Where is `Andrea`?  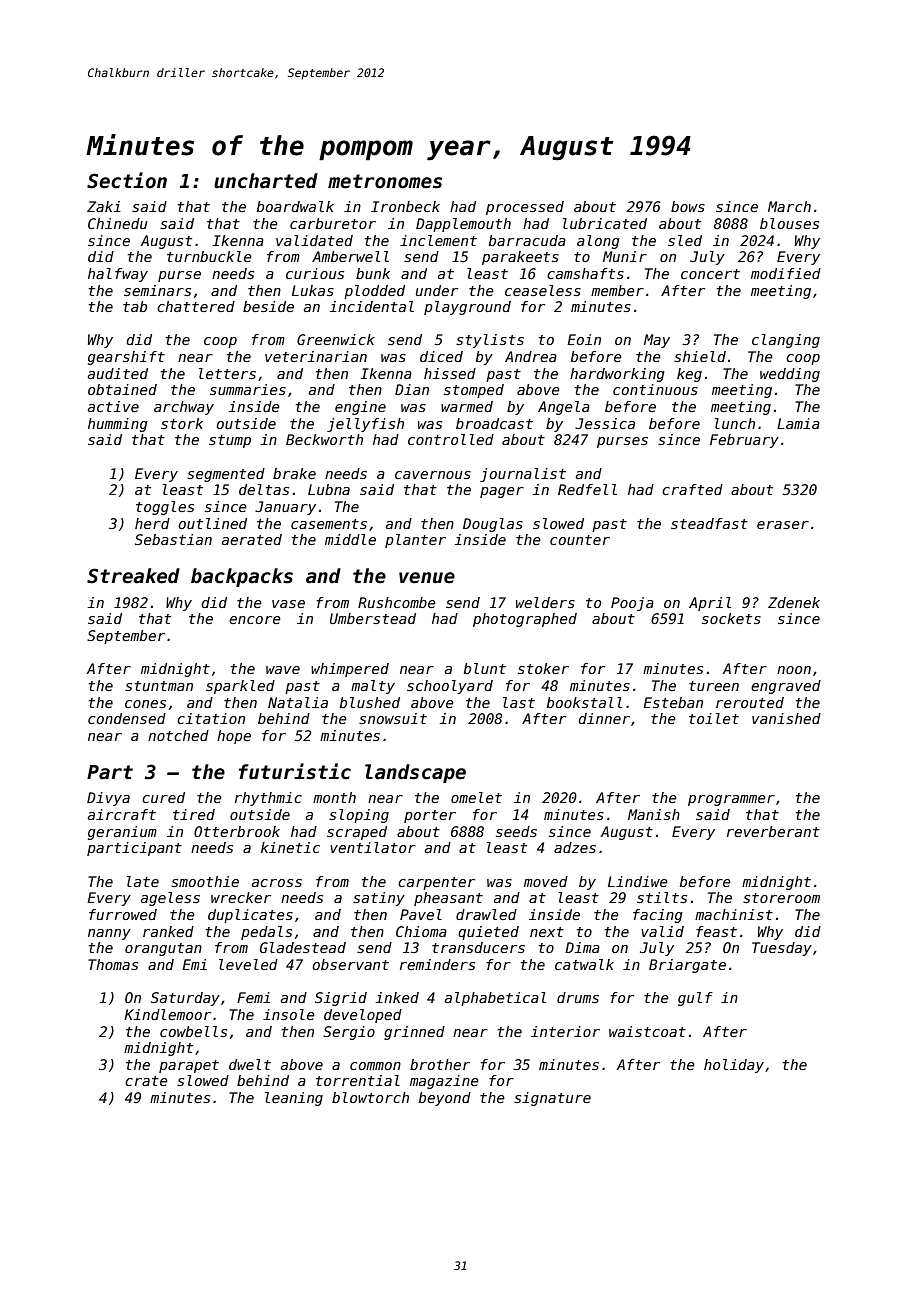 Andrea is located at coordinates (531, 356).
